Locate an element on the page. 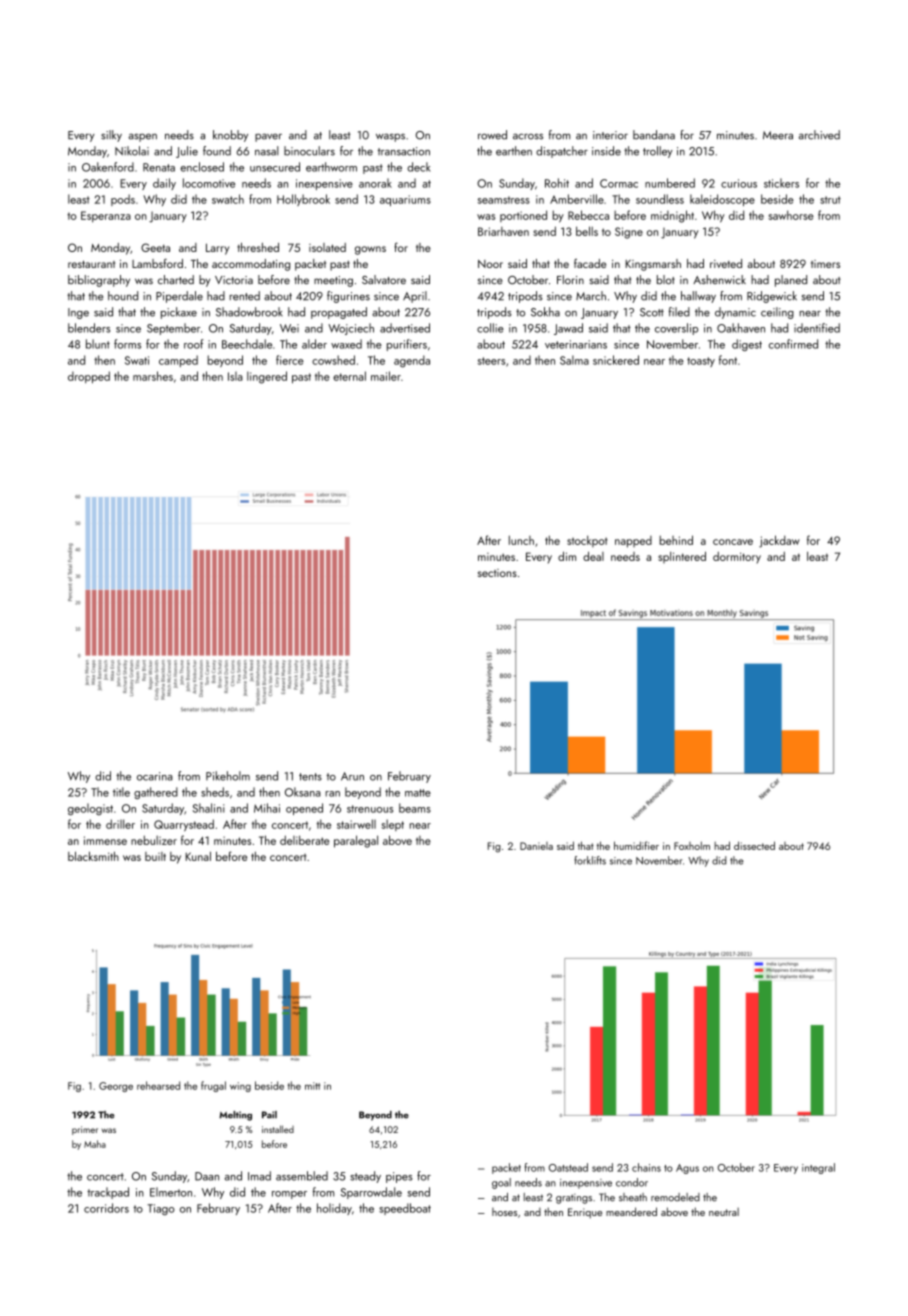  Salma is located at coordinates (574, 360).
